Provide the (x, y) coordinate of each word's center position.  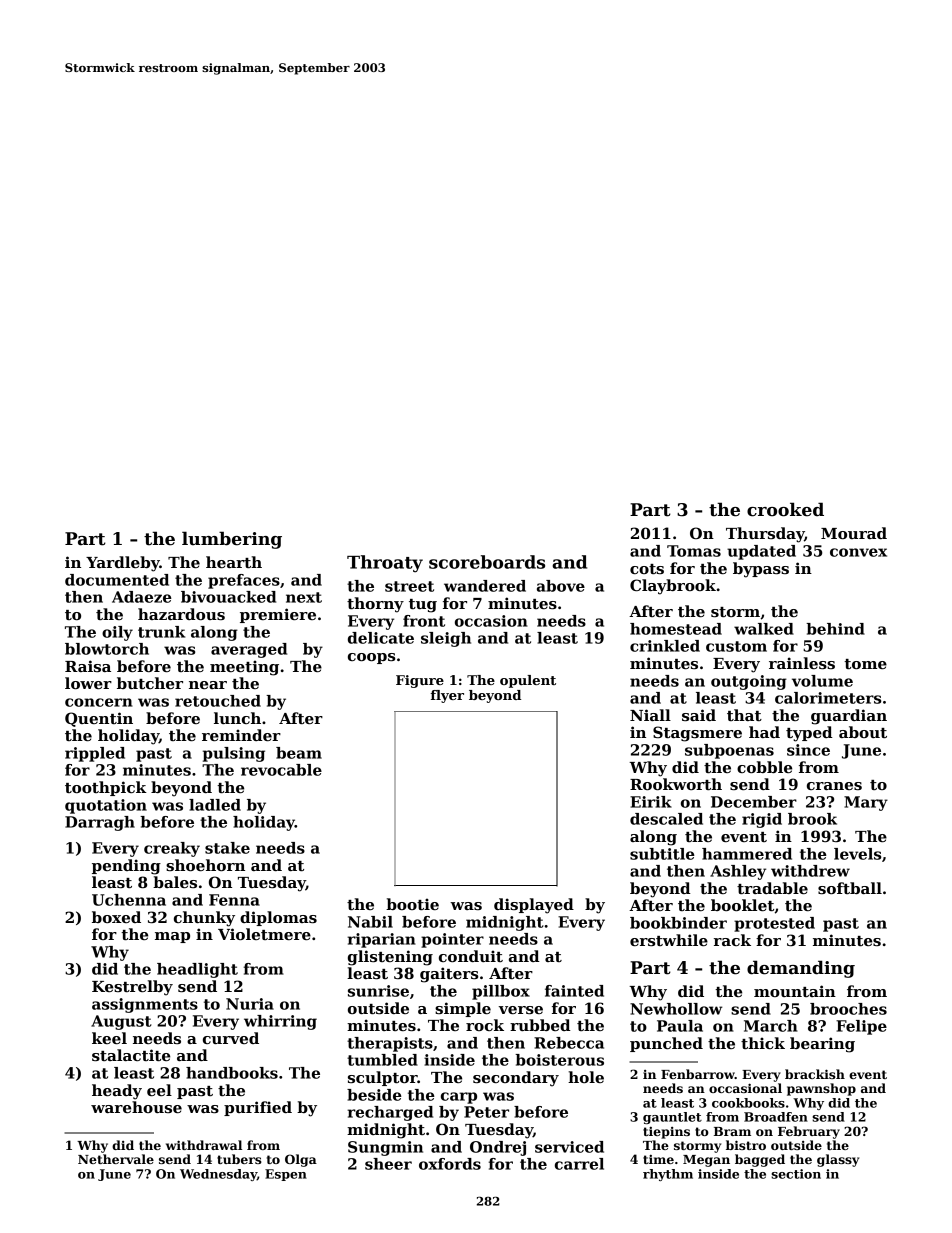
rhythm (668, 1175)
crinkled (665, 646)
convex (858, 552)
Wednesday (218, 1175)
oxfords (450, 1164)
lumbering (232, 540)
